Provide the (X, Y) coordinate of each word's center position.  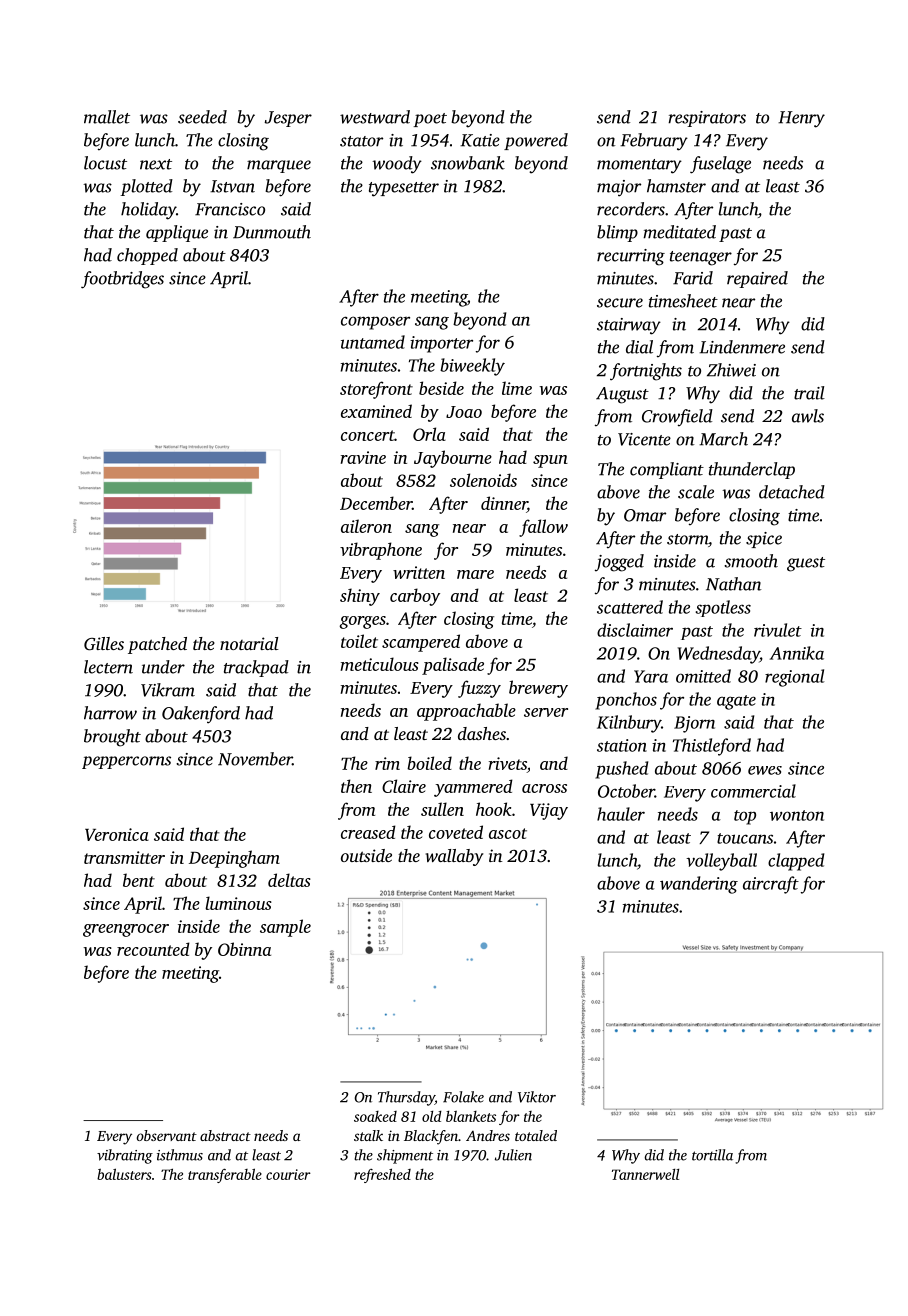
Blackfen (431, 1137)
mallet (107, 117)
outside (366, 855)
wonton (797, 815)
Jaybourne (453, 459)
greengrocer (126, 930)
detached (792, 492)
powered (536, 141)
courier (288, 1174)
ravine (363, 457)
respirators (707, 119)
